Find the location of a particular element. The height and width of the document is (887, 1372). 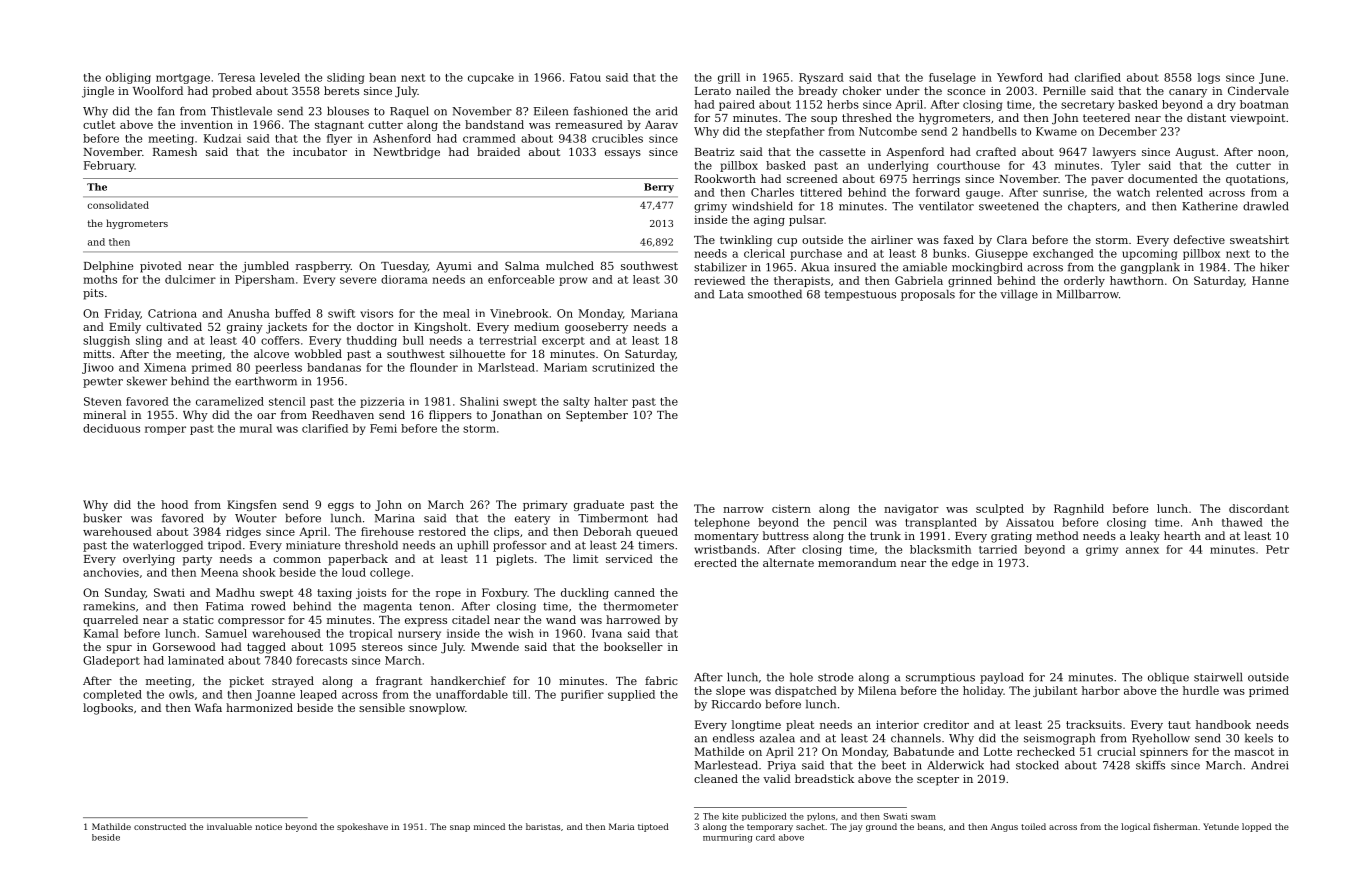

Tyler is located at coordinates (1126, 166).
